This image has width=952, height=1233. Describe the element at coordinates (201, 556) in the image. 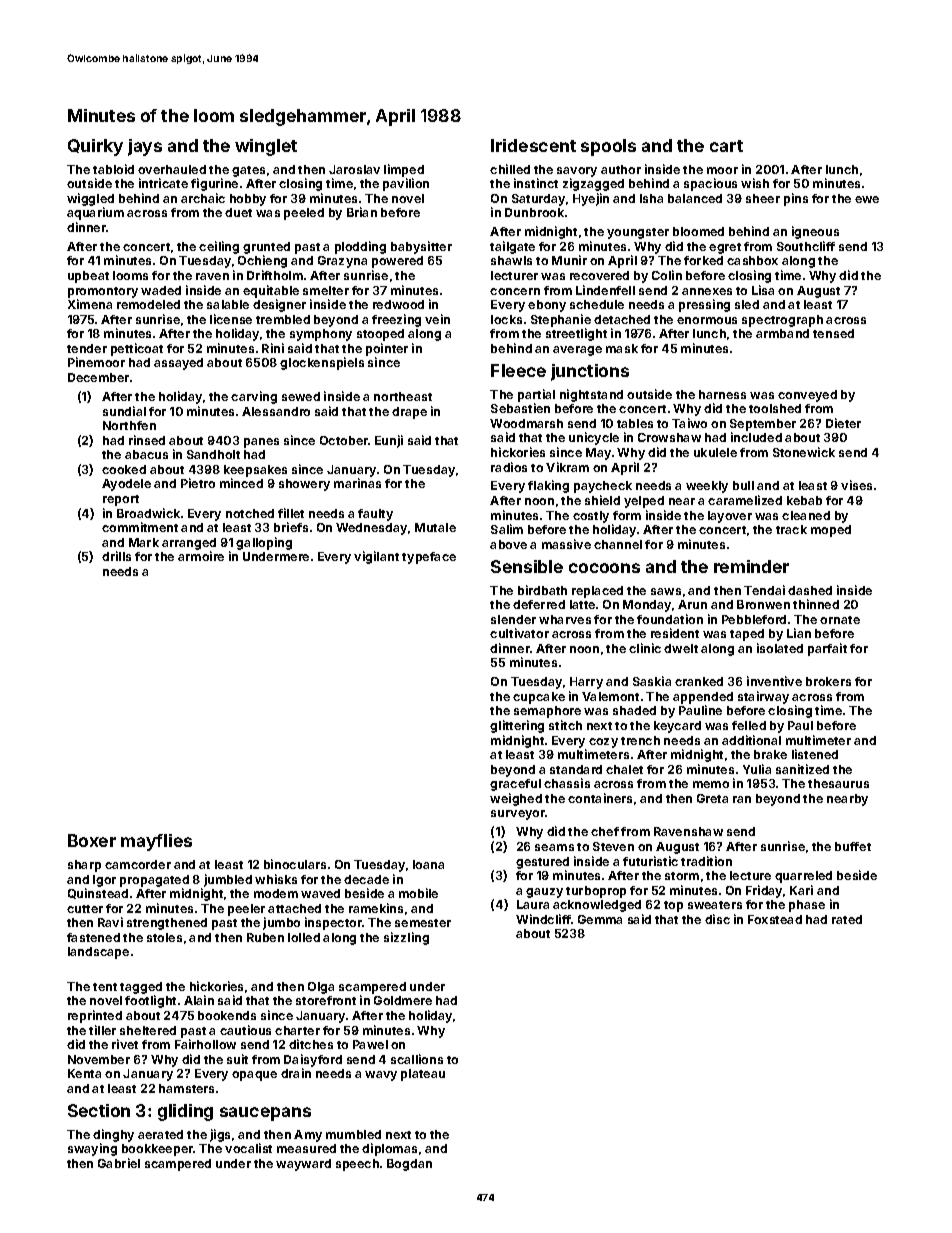

I see `armoire` at that location.
